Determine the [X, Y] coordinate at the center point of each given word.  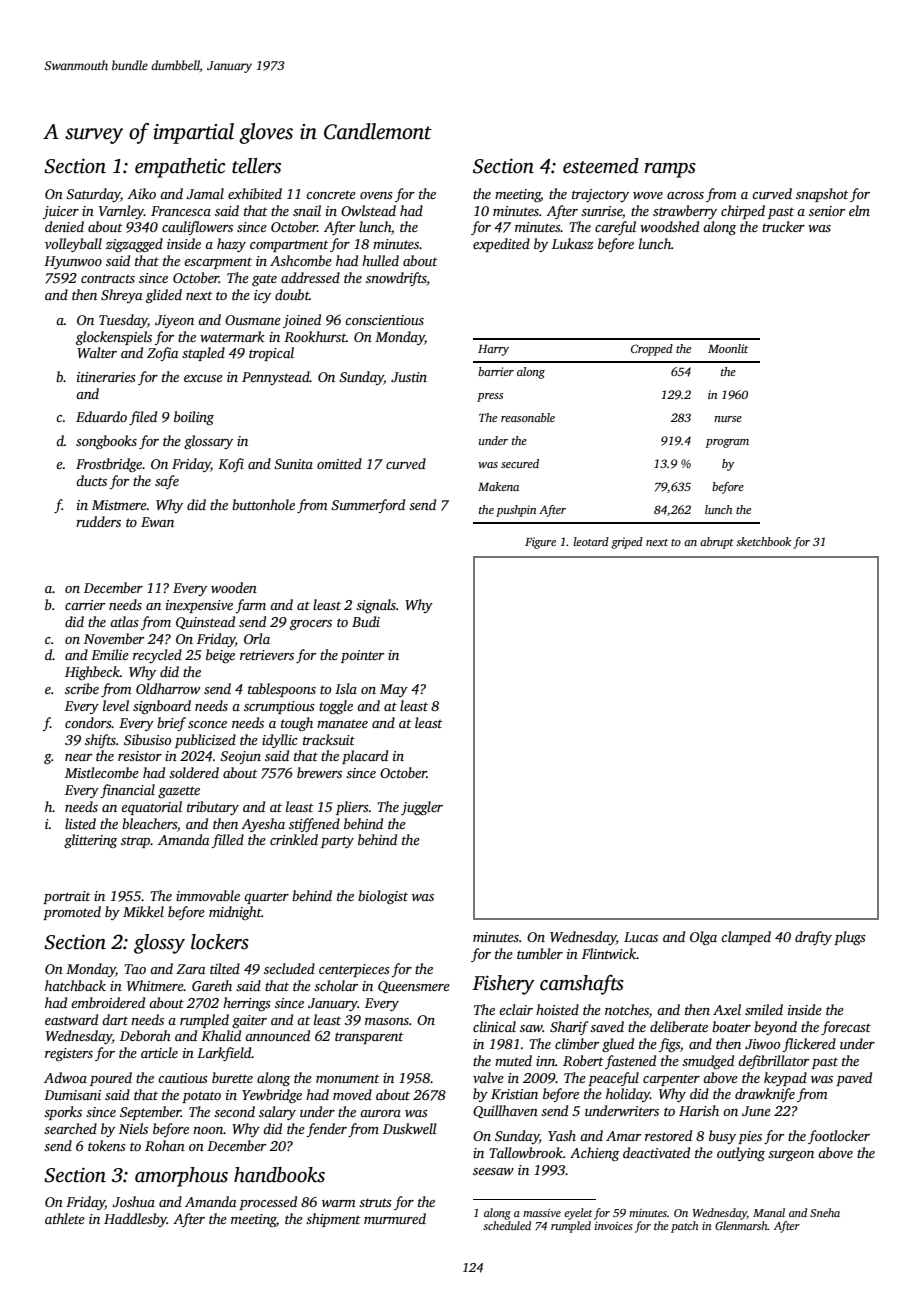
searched [70, 1128]
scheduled [507, 1225]
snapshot [822, 195]
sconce [207, 724]
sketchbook [763, 541]
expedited [501, 245]
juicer [61, 212]
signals [376, 606]
